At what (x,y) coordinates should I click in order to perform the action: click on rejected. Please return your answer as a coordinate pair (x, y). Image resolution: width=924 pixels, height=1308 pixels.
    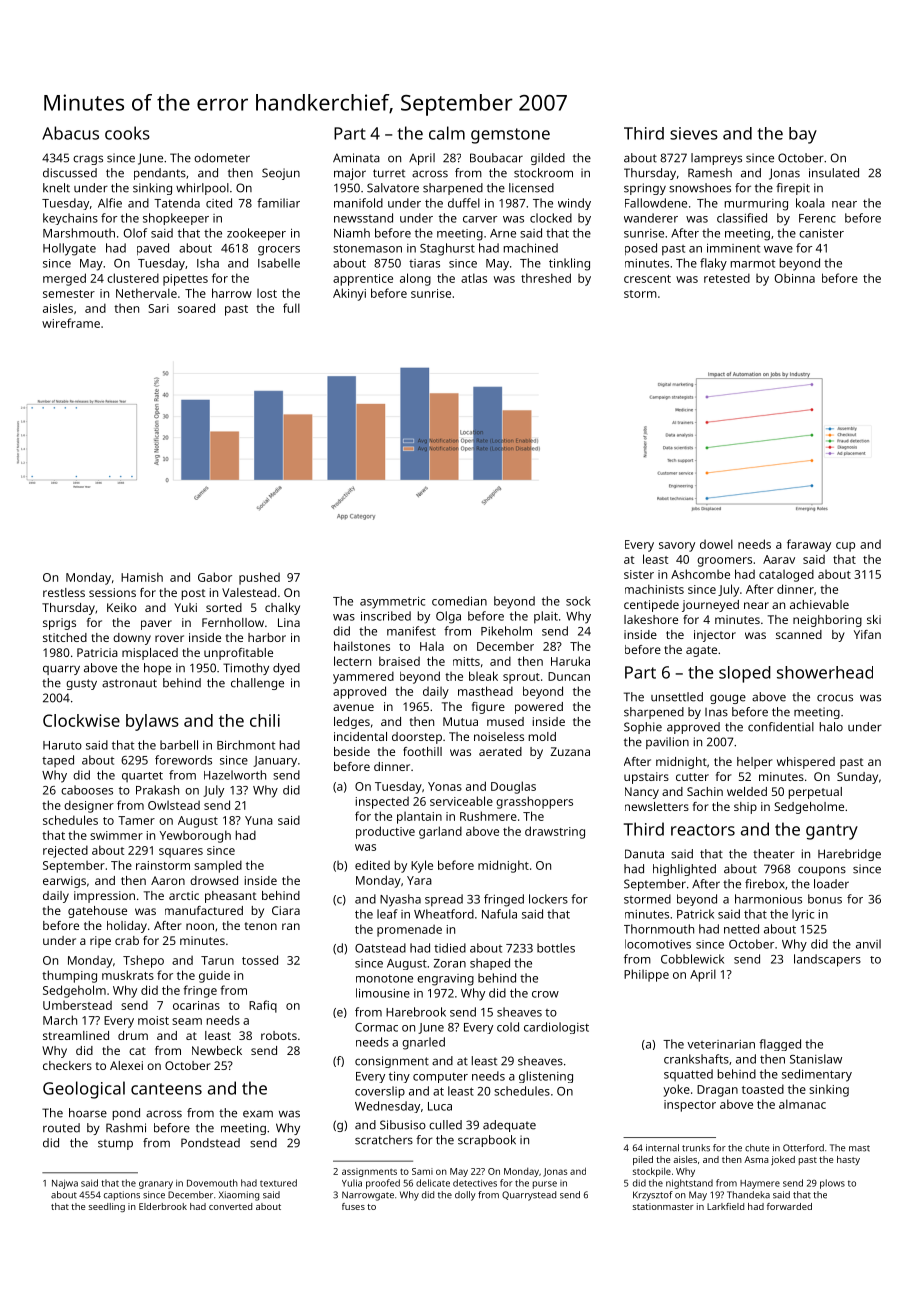
    Looking at the image, I should click on (65, 851).
